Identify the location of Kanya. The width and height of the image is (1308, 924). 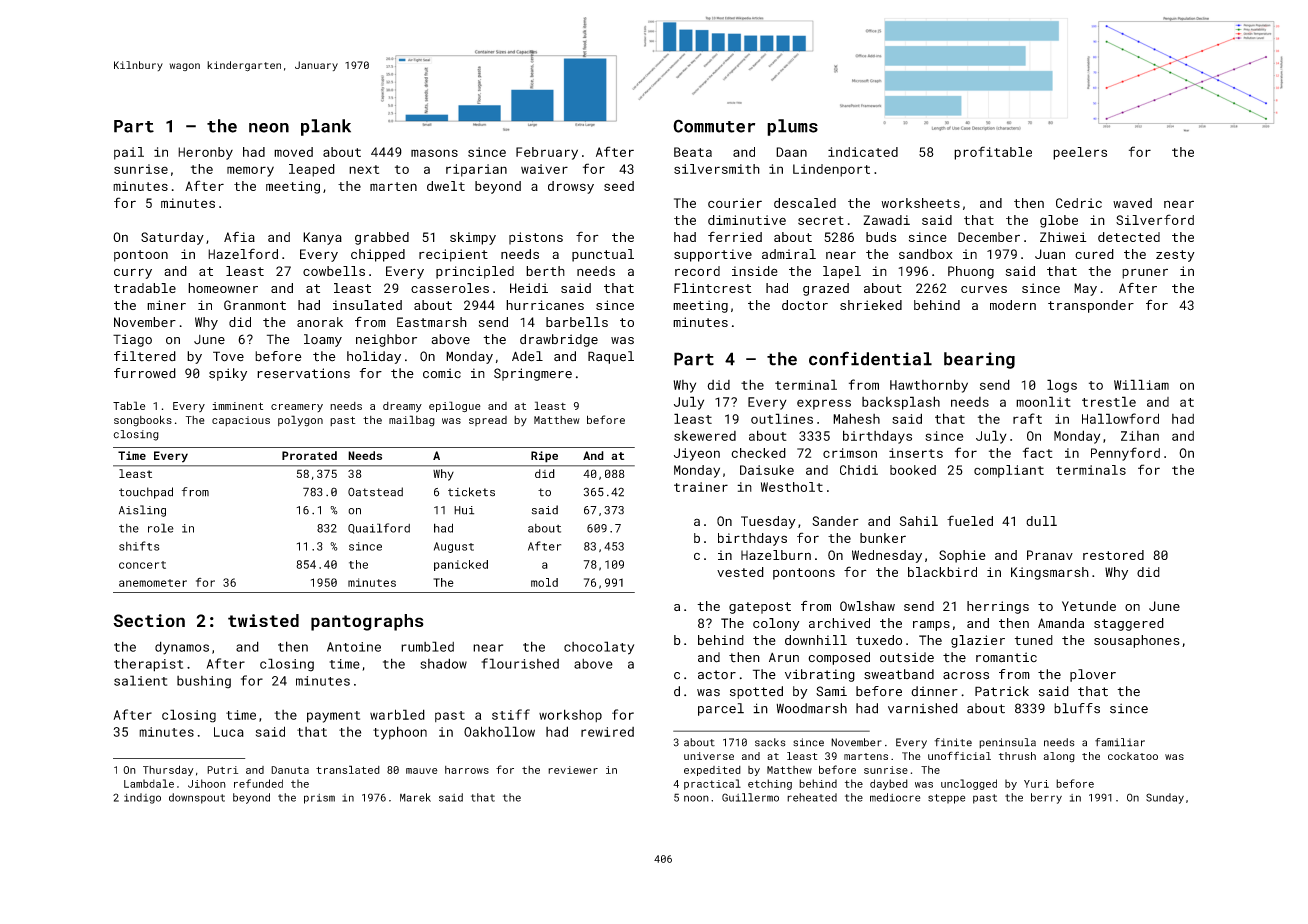
(322, 238).
